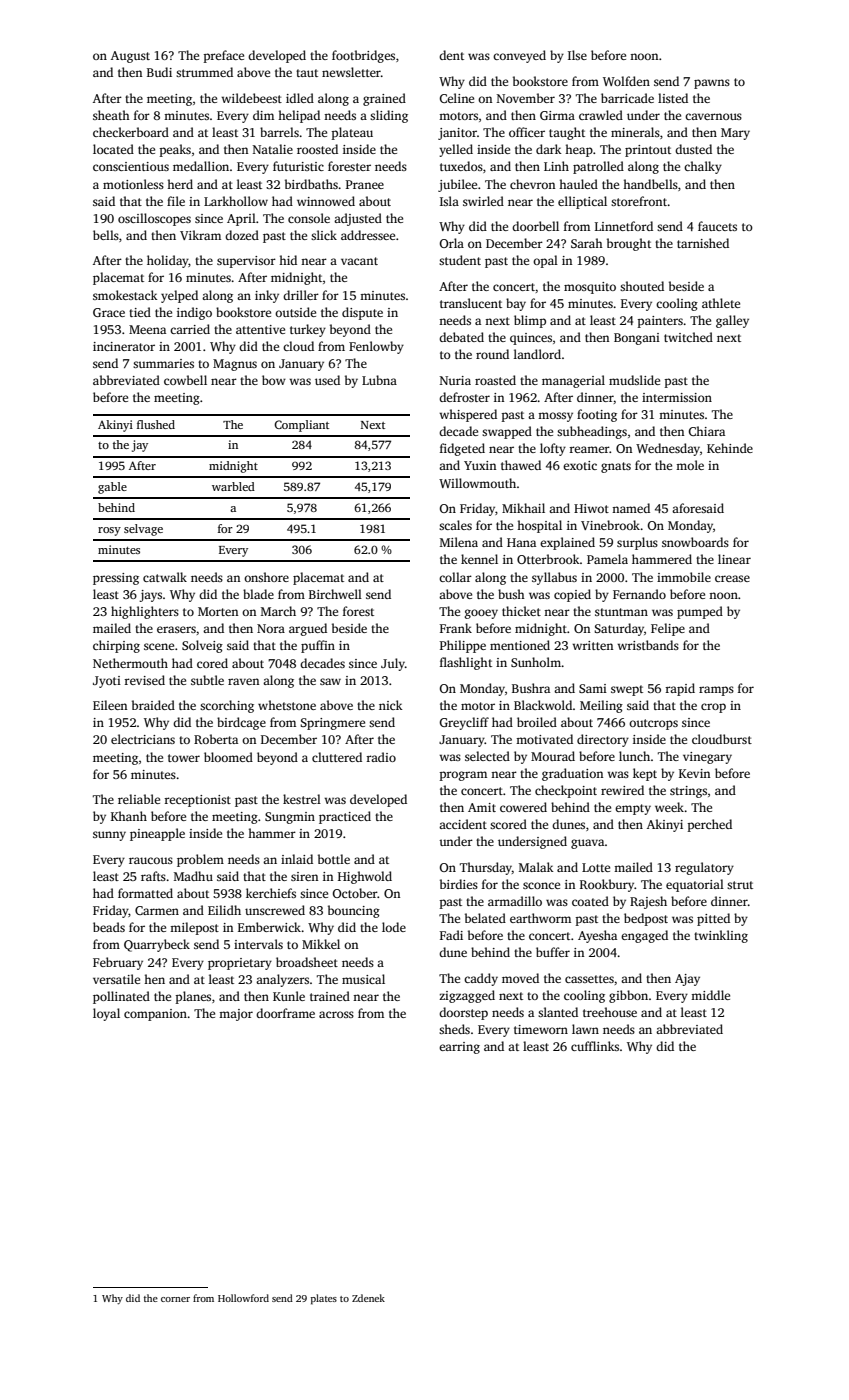 Image resolution: width=849 pixels, height=1400 pixels. I want to click on raucous, so click(151, 860).
